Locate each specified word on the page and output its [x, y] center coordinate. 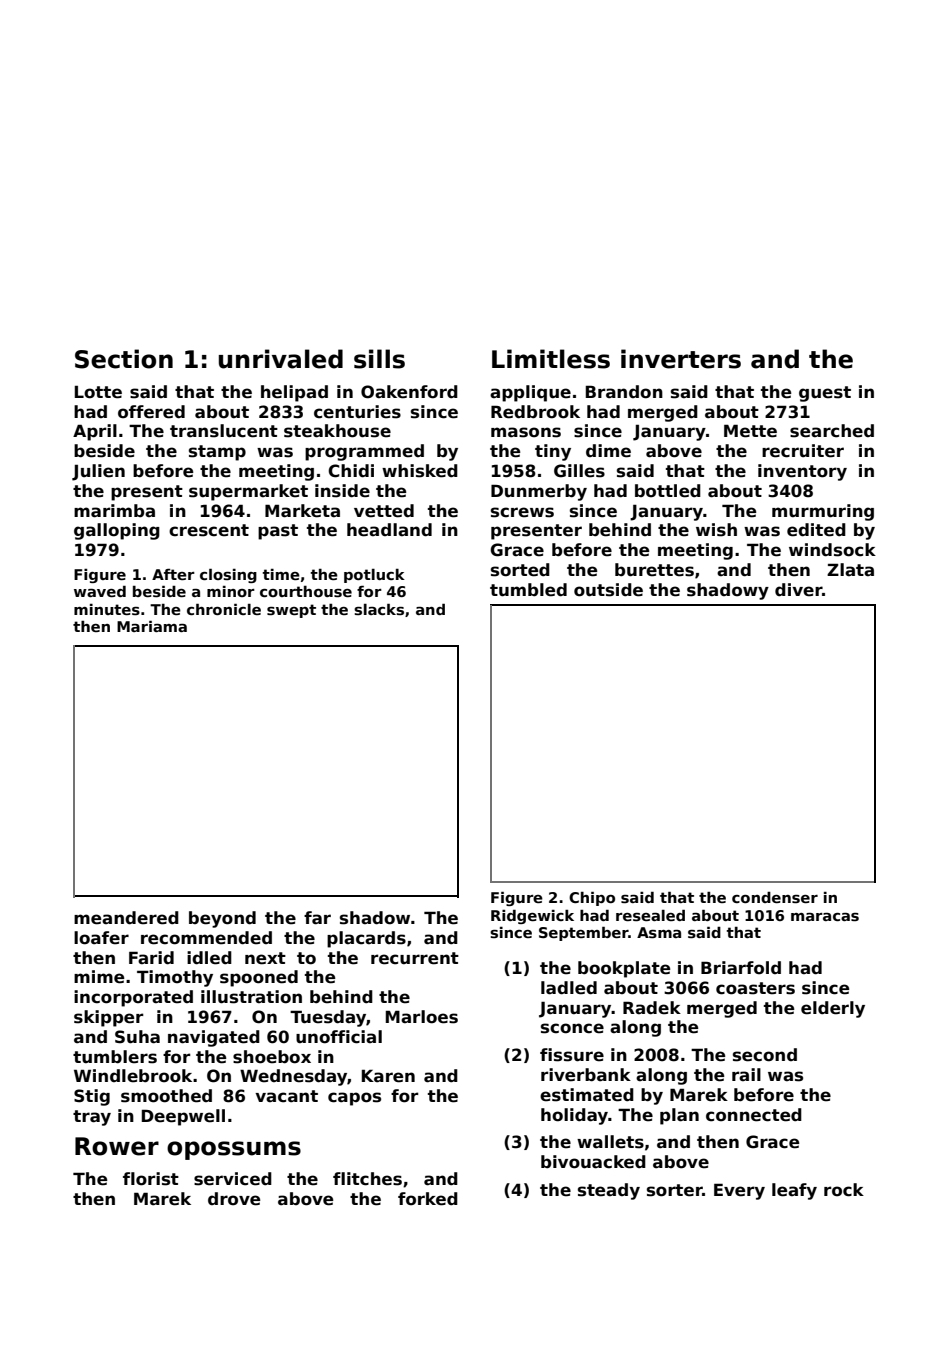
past [278, 532]
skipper [109, 1018]
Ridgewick [532, 917]
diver [798, 590]
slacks [379, 609]
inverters [681, 359]
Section [124, 359]
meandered [126, 918]
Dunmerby [539, 492]
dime [608, 451]
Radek [652, 1008]
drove [234, 1199]
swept [291, 611]
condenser [775, 897]
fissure [572, 1055]
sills [379, 359]
